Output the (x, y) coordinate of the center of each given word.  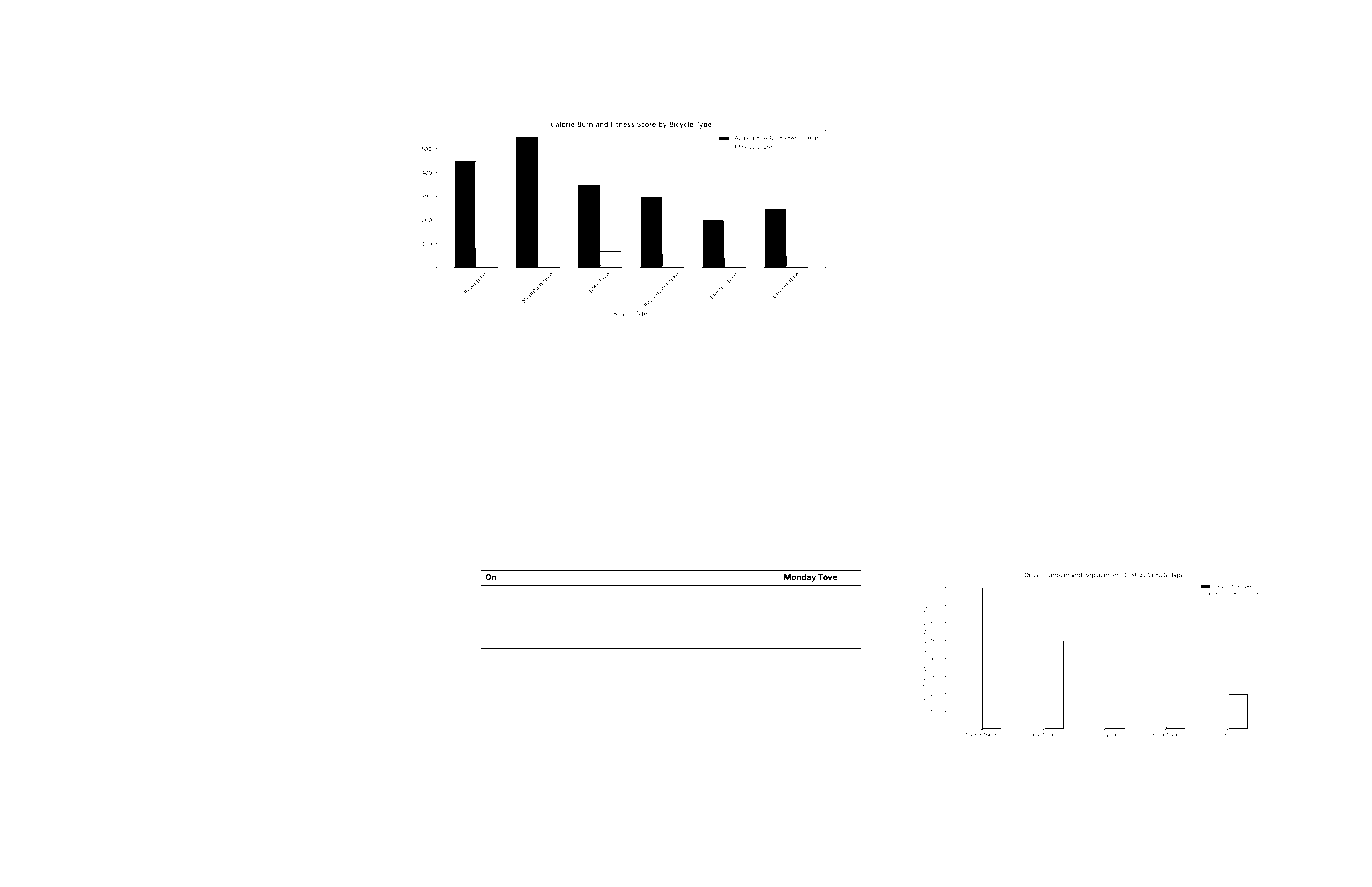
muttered (1196, 497)
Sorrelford (717, 496)
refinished (87, 809)
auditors (1186, 756)
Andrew (125, 496)
